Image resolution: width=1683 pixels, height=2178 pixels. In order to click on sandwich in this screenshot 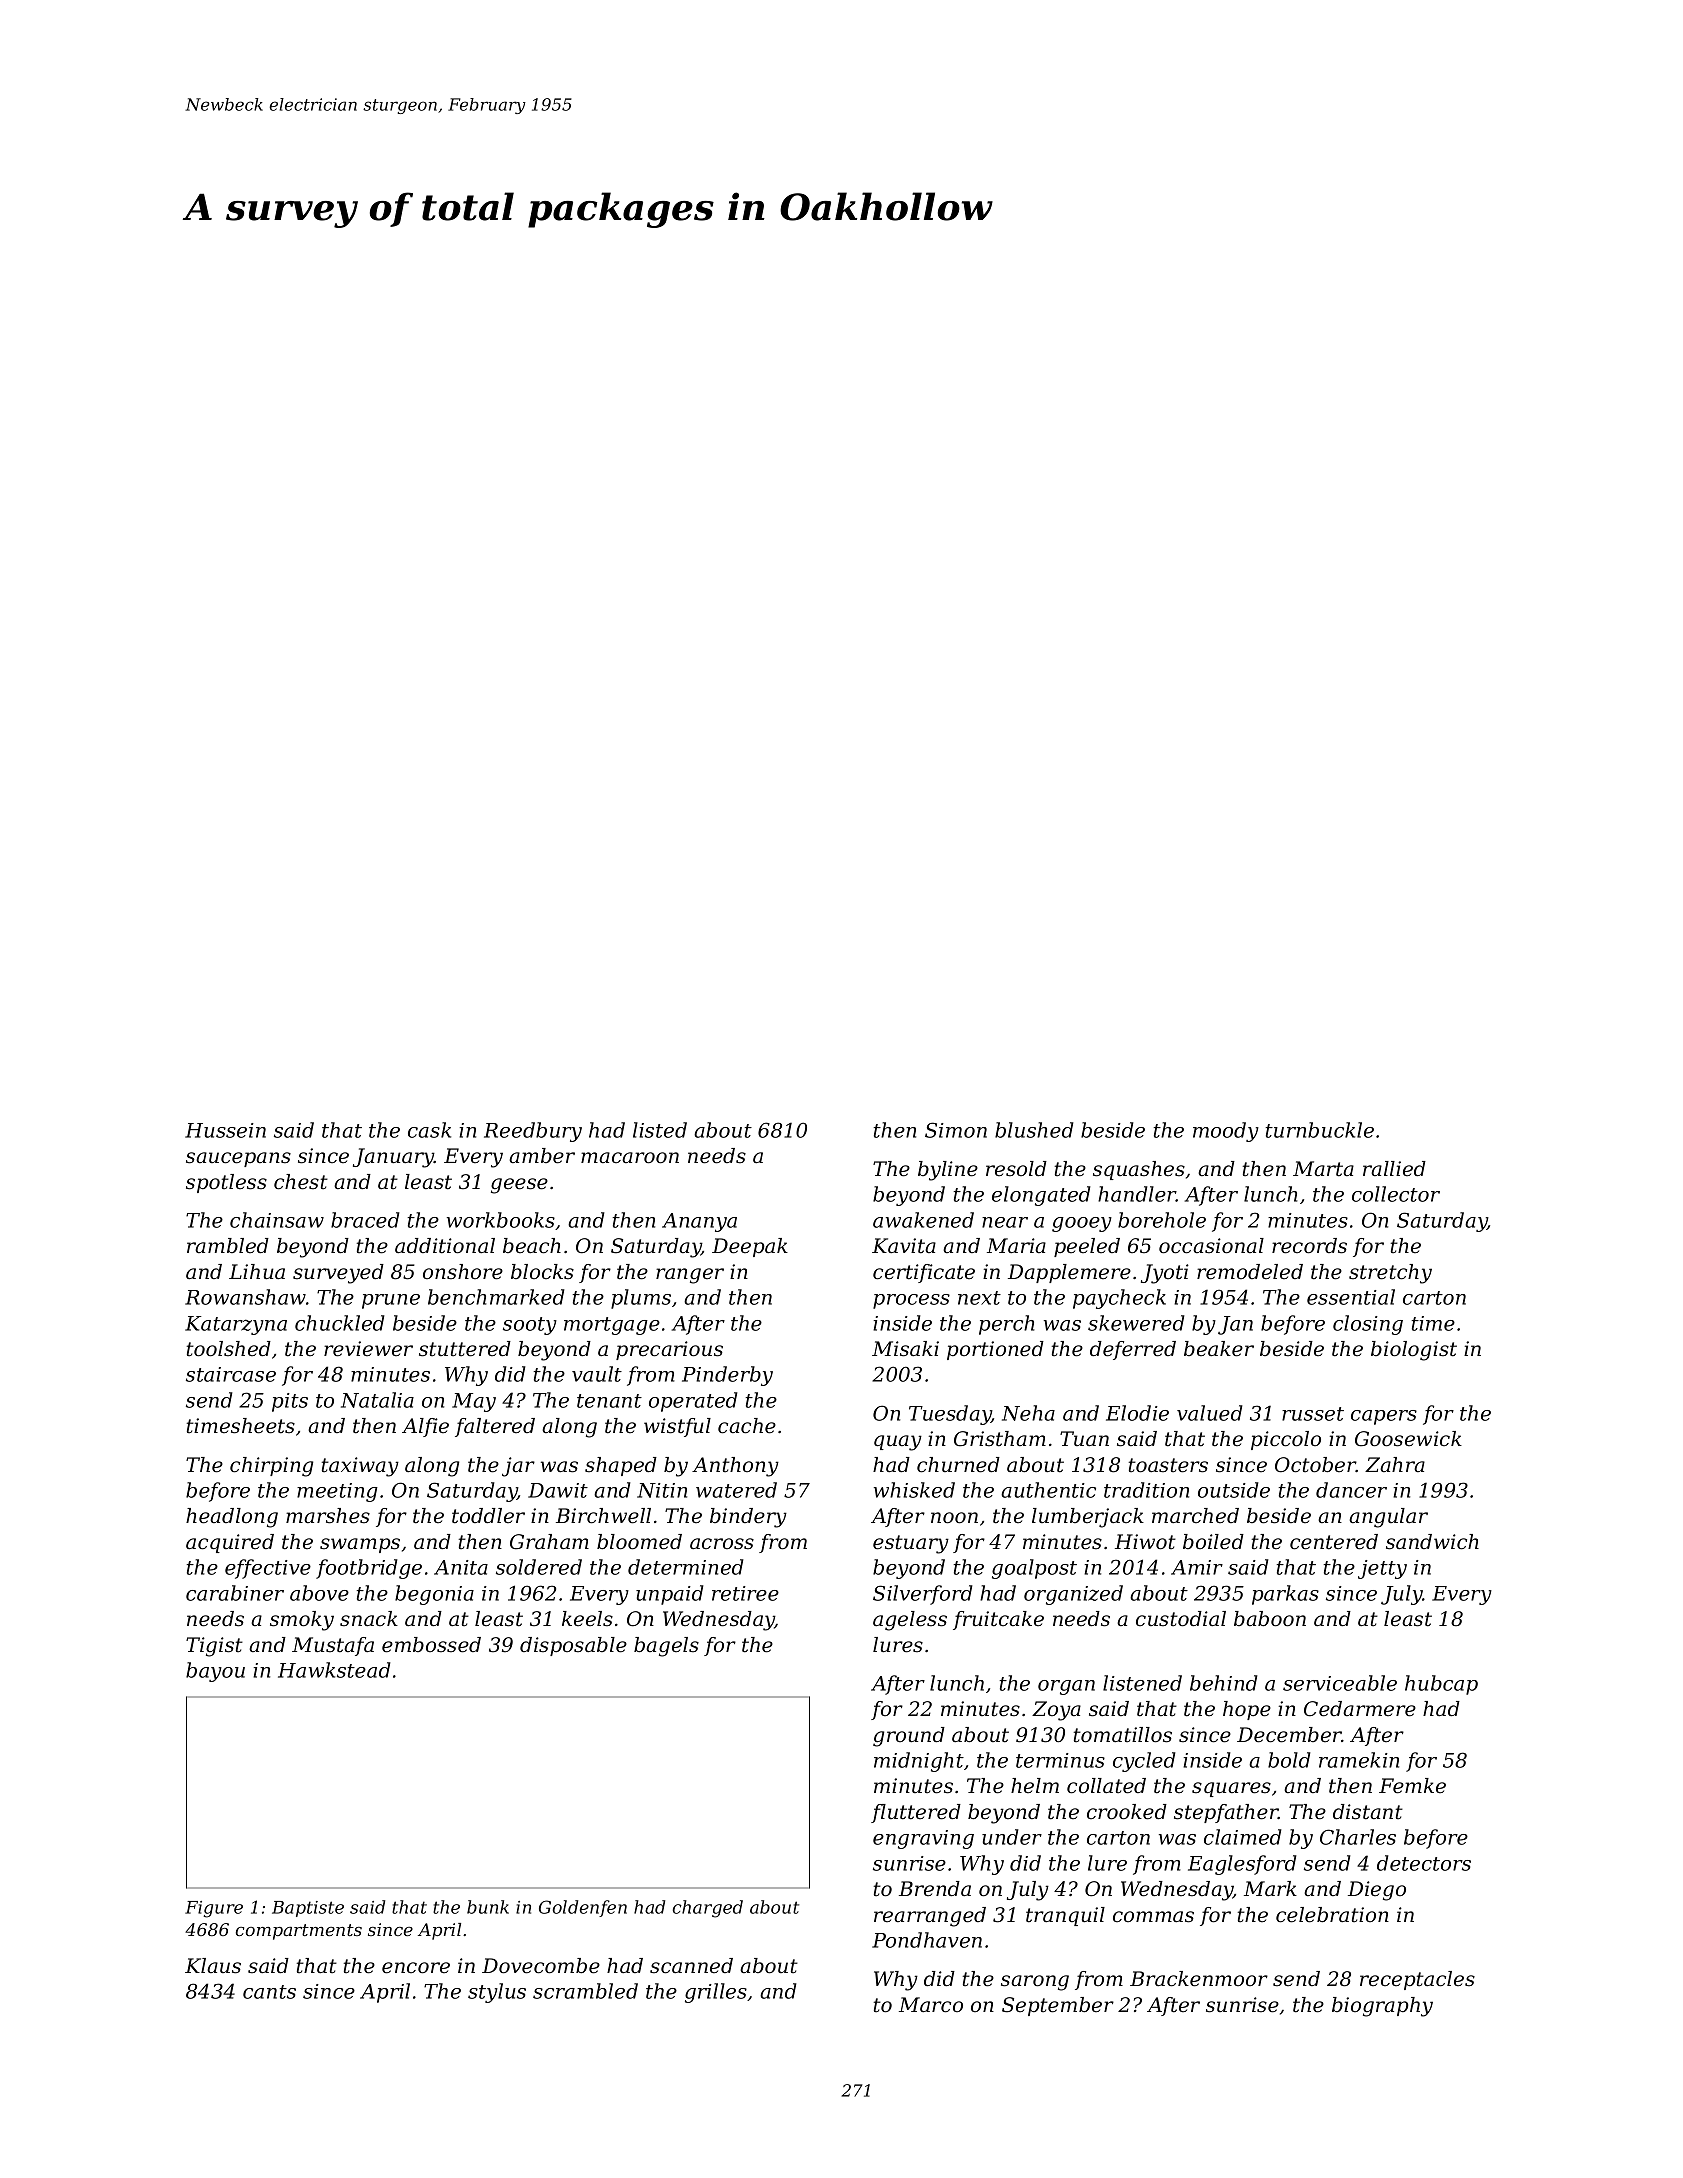, I will do `click(1432, 1542)`.
